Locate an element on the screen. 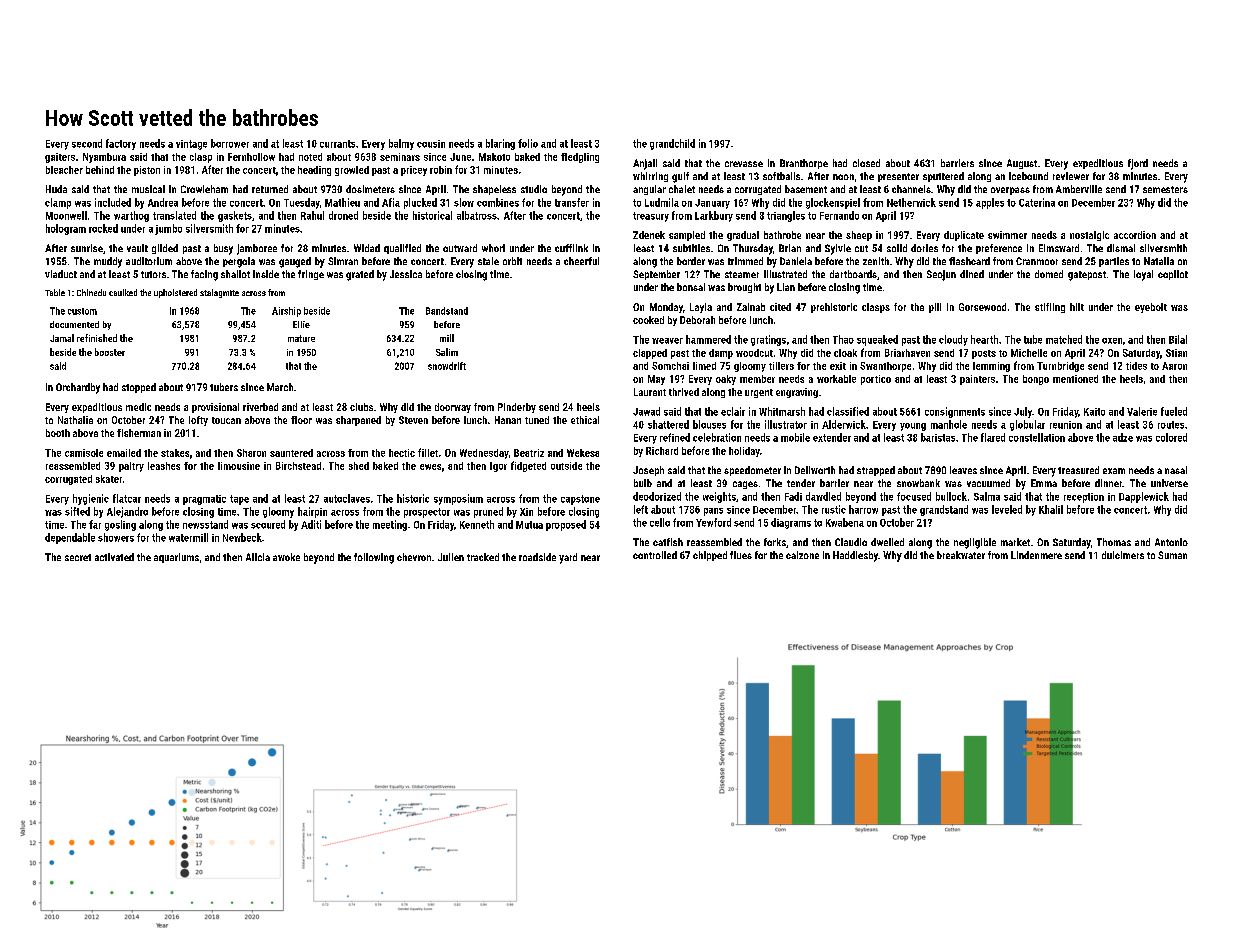  whorl is located at coordinates (493, 248).
